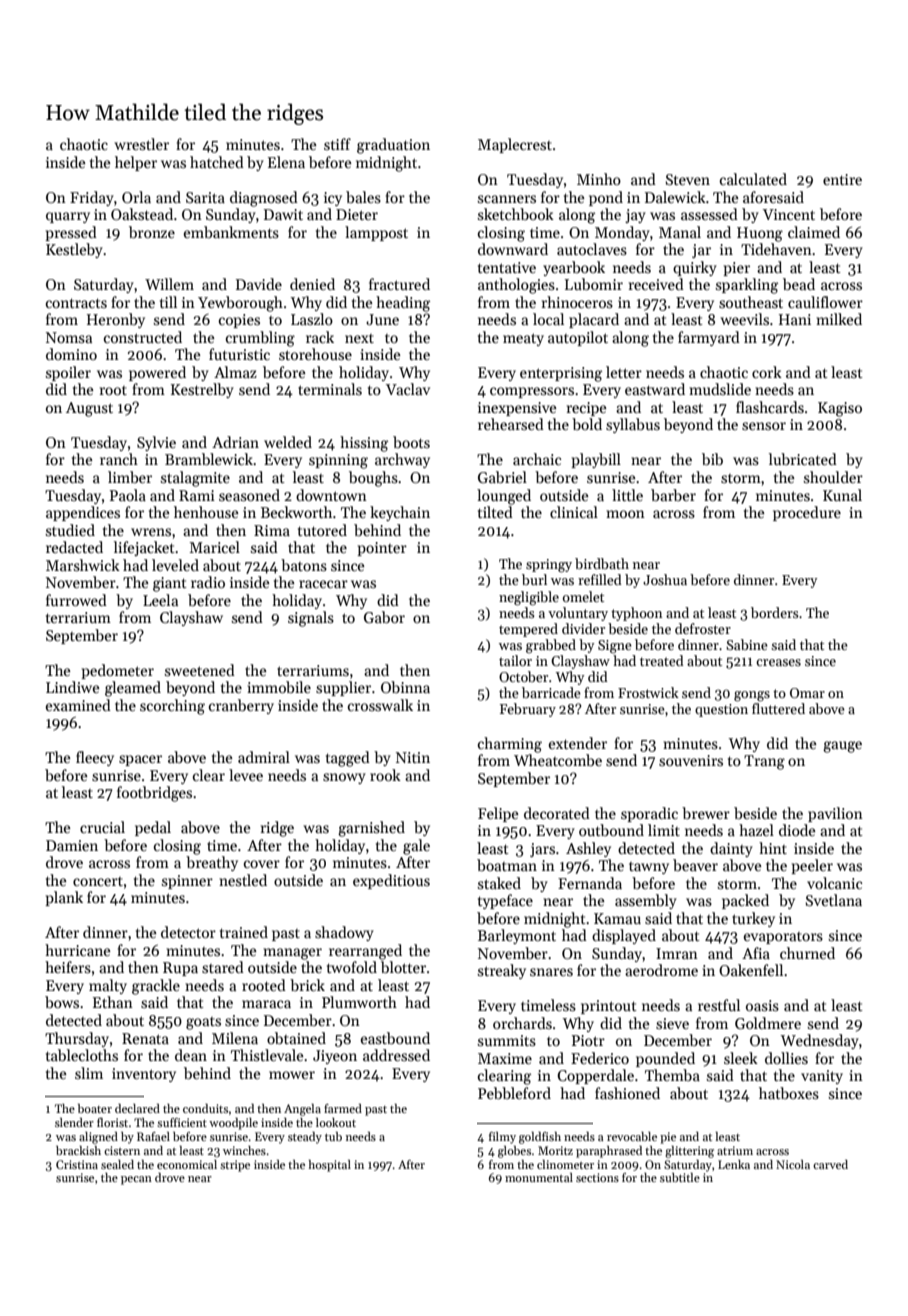 The image size is (908, 1316). Describe the element at coordinates (136, 163) in the document. I see `helper` at that location.
